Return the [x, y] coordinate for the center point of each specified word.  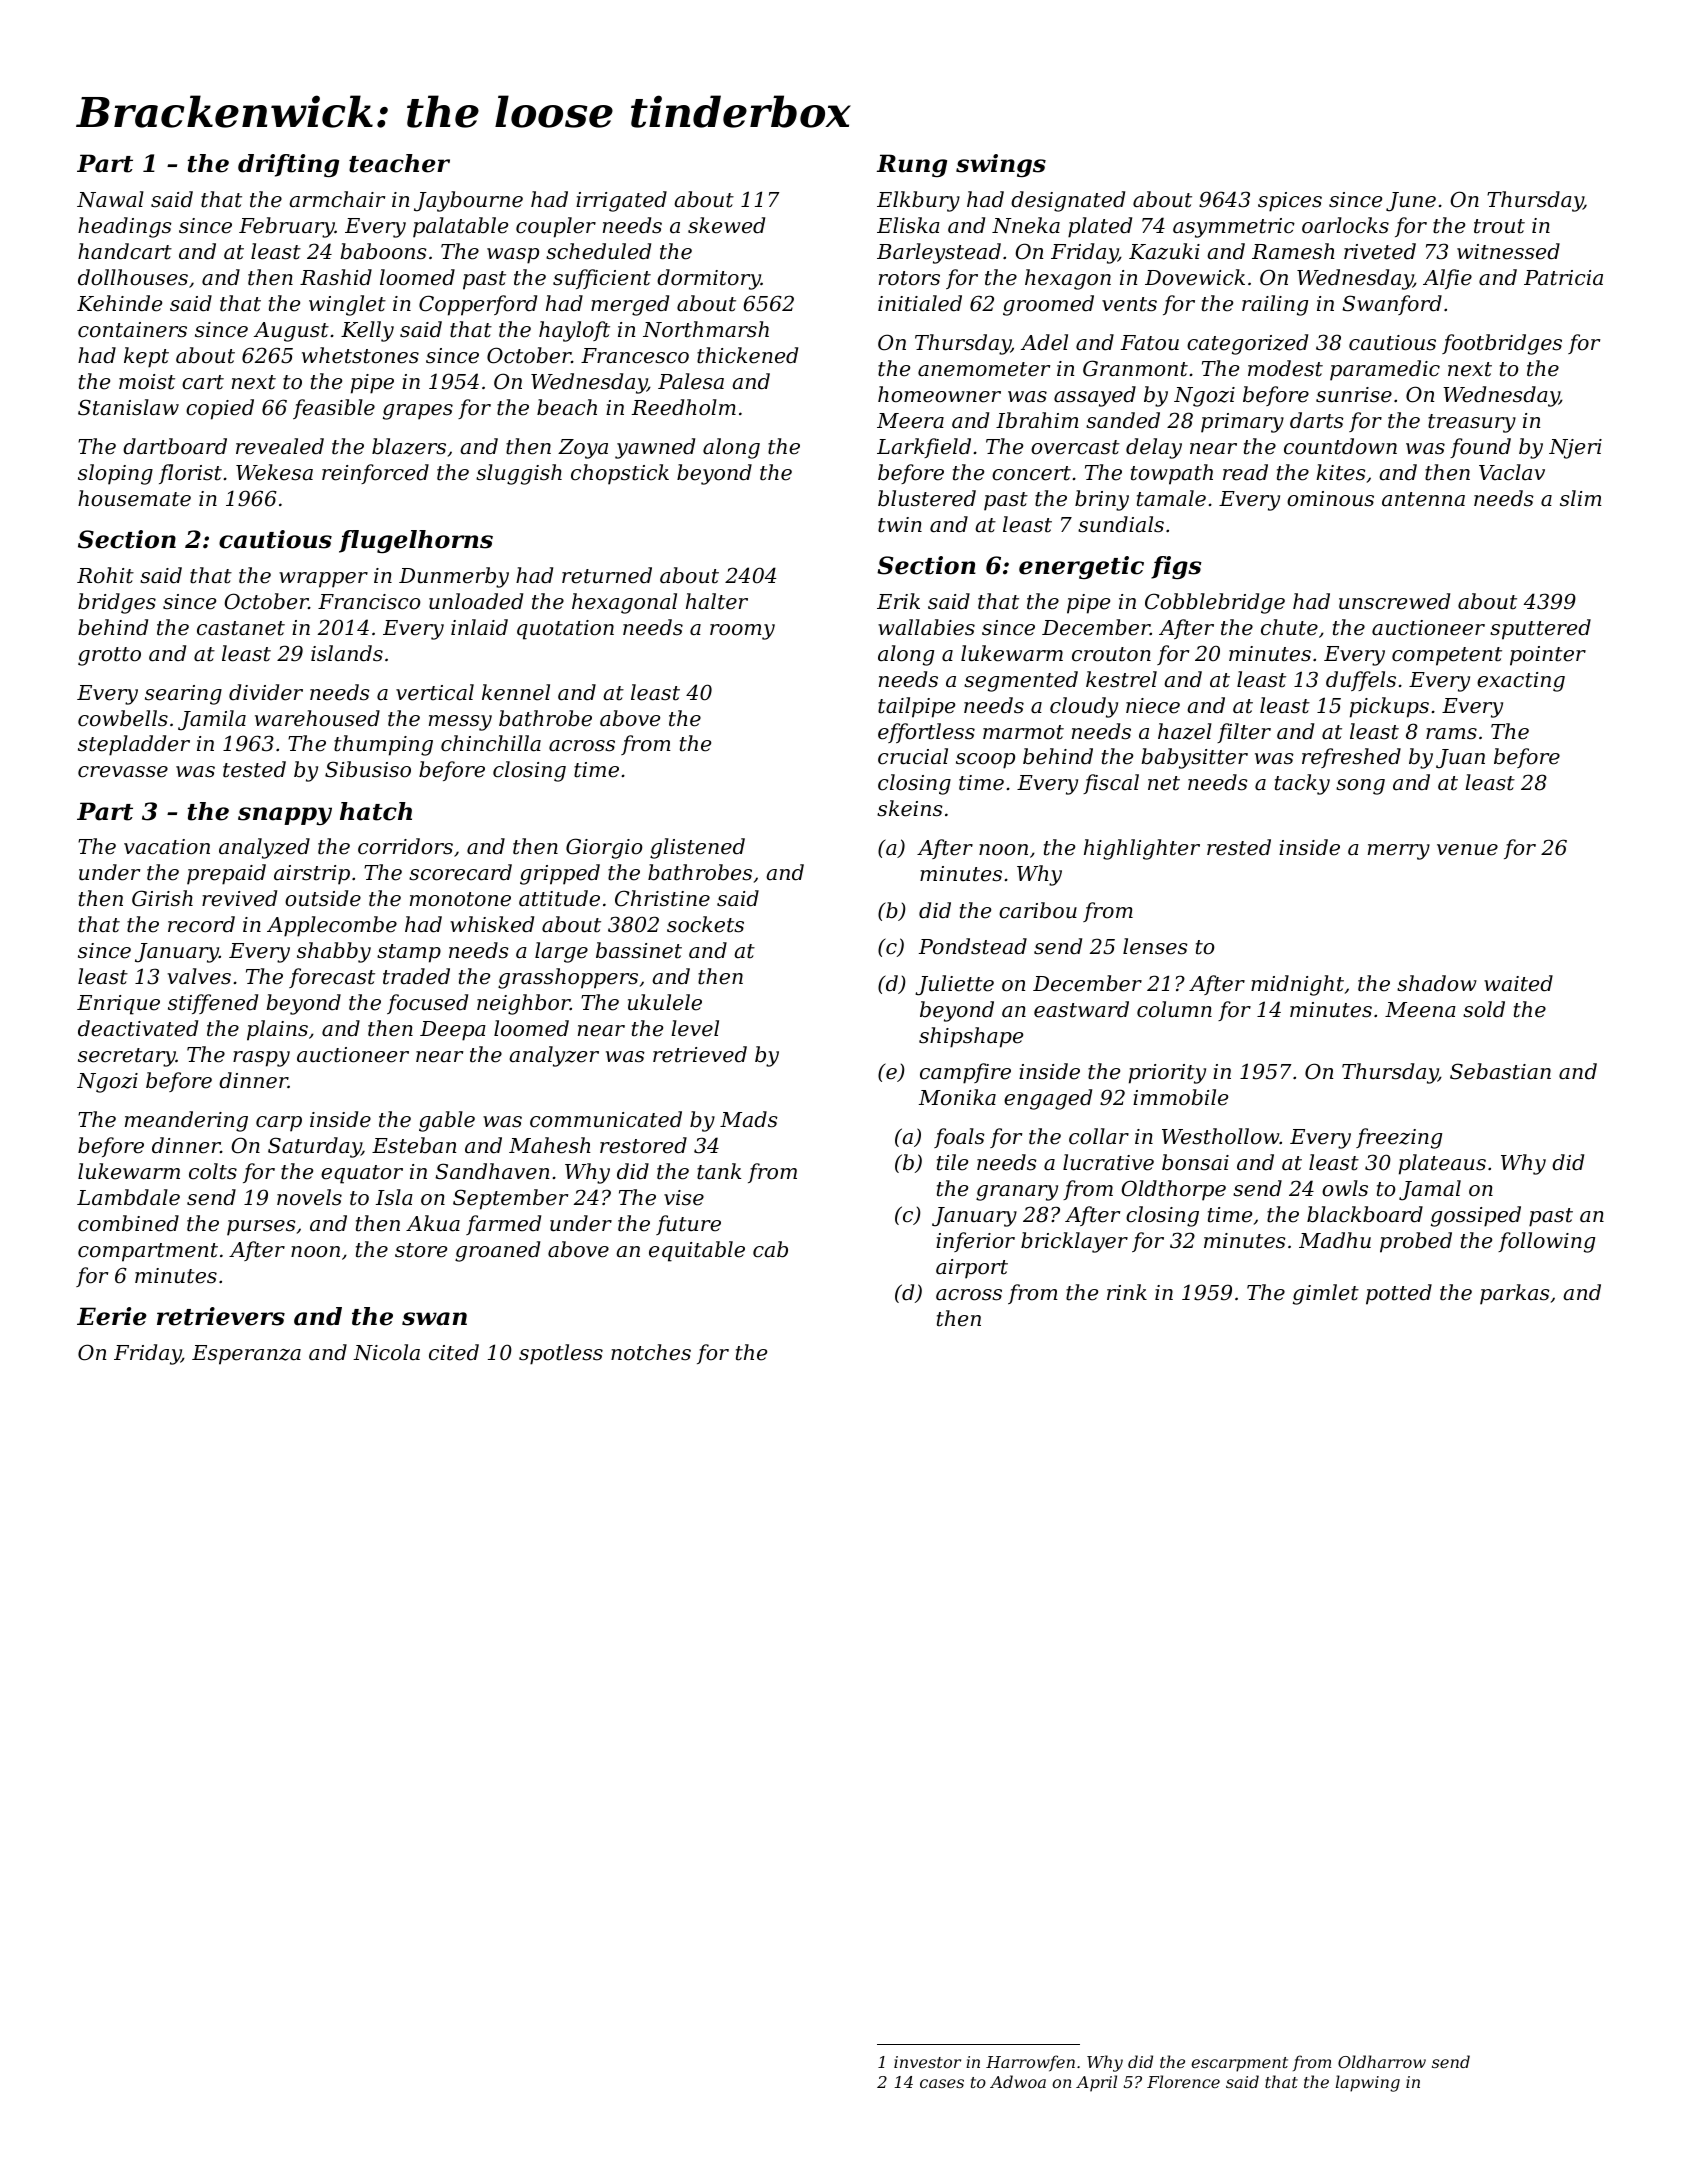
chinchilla [491, 743]
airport [972, 1269]
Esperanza [246, 1355]
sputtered [1540, 629]
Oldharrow [1382, 2061]
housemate [134, 498]
